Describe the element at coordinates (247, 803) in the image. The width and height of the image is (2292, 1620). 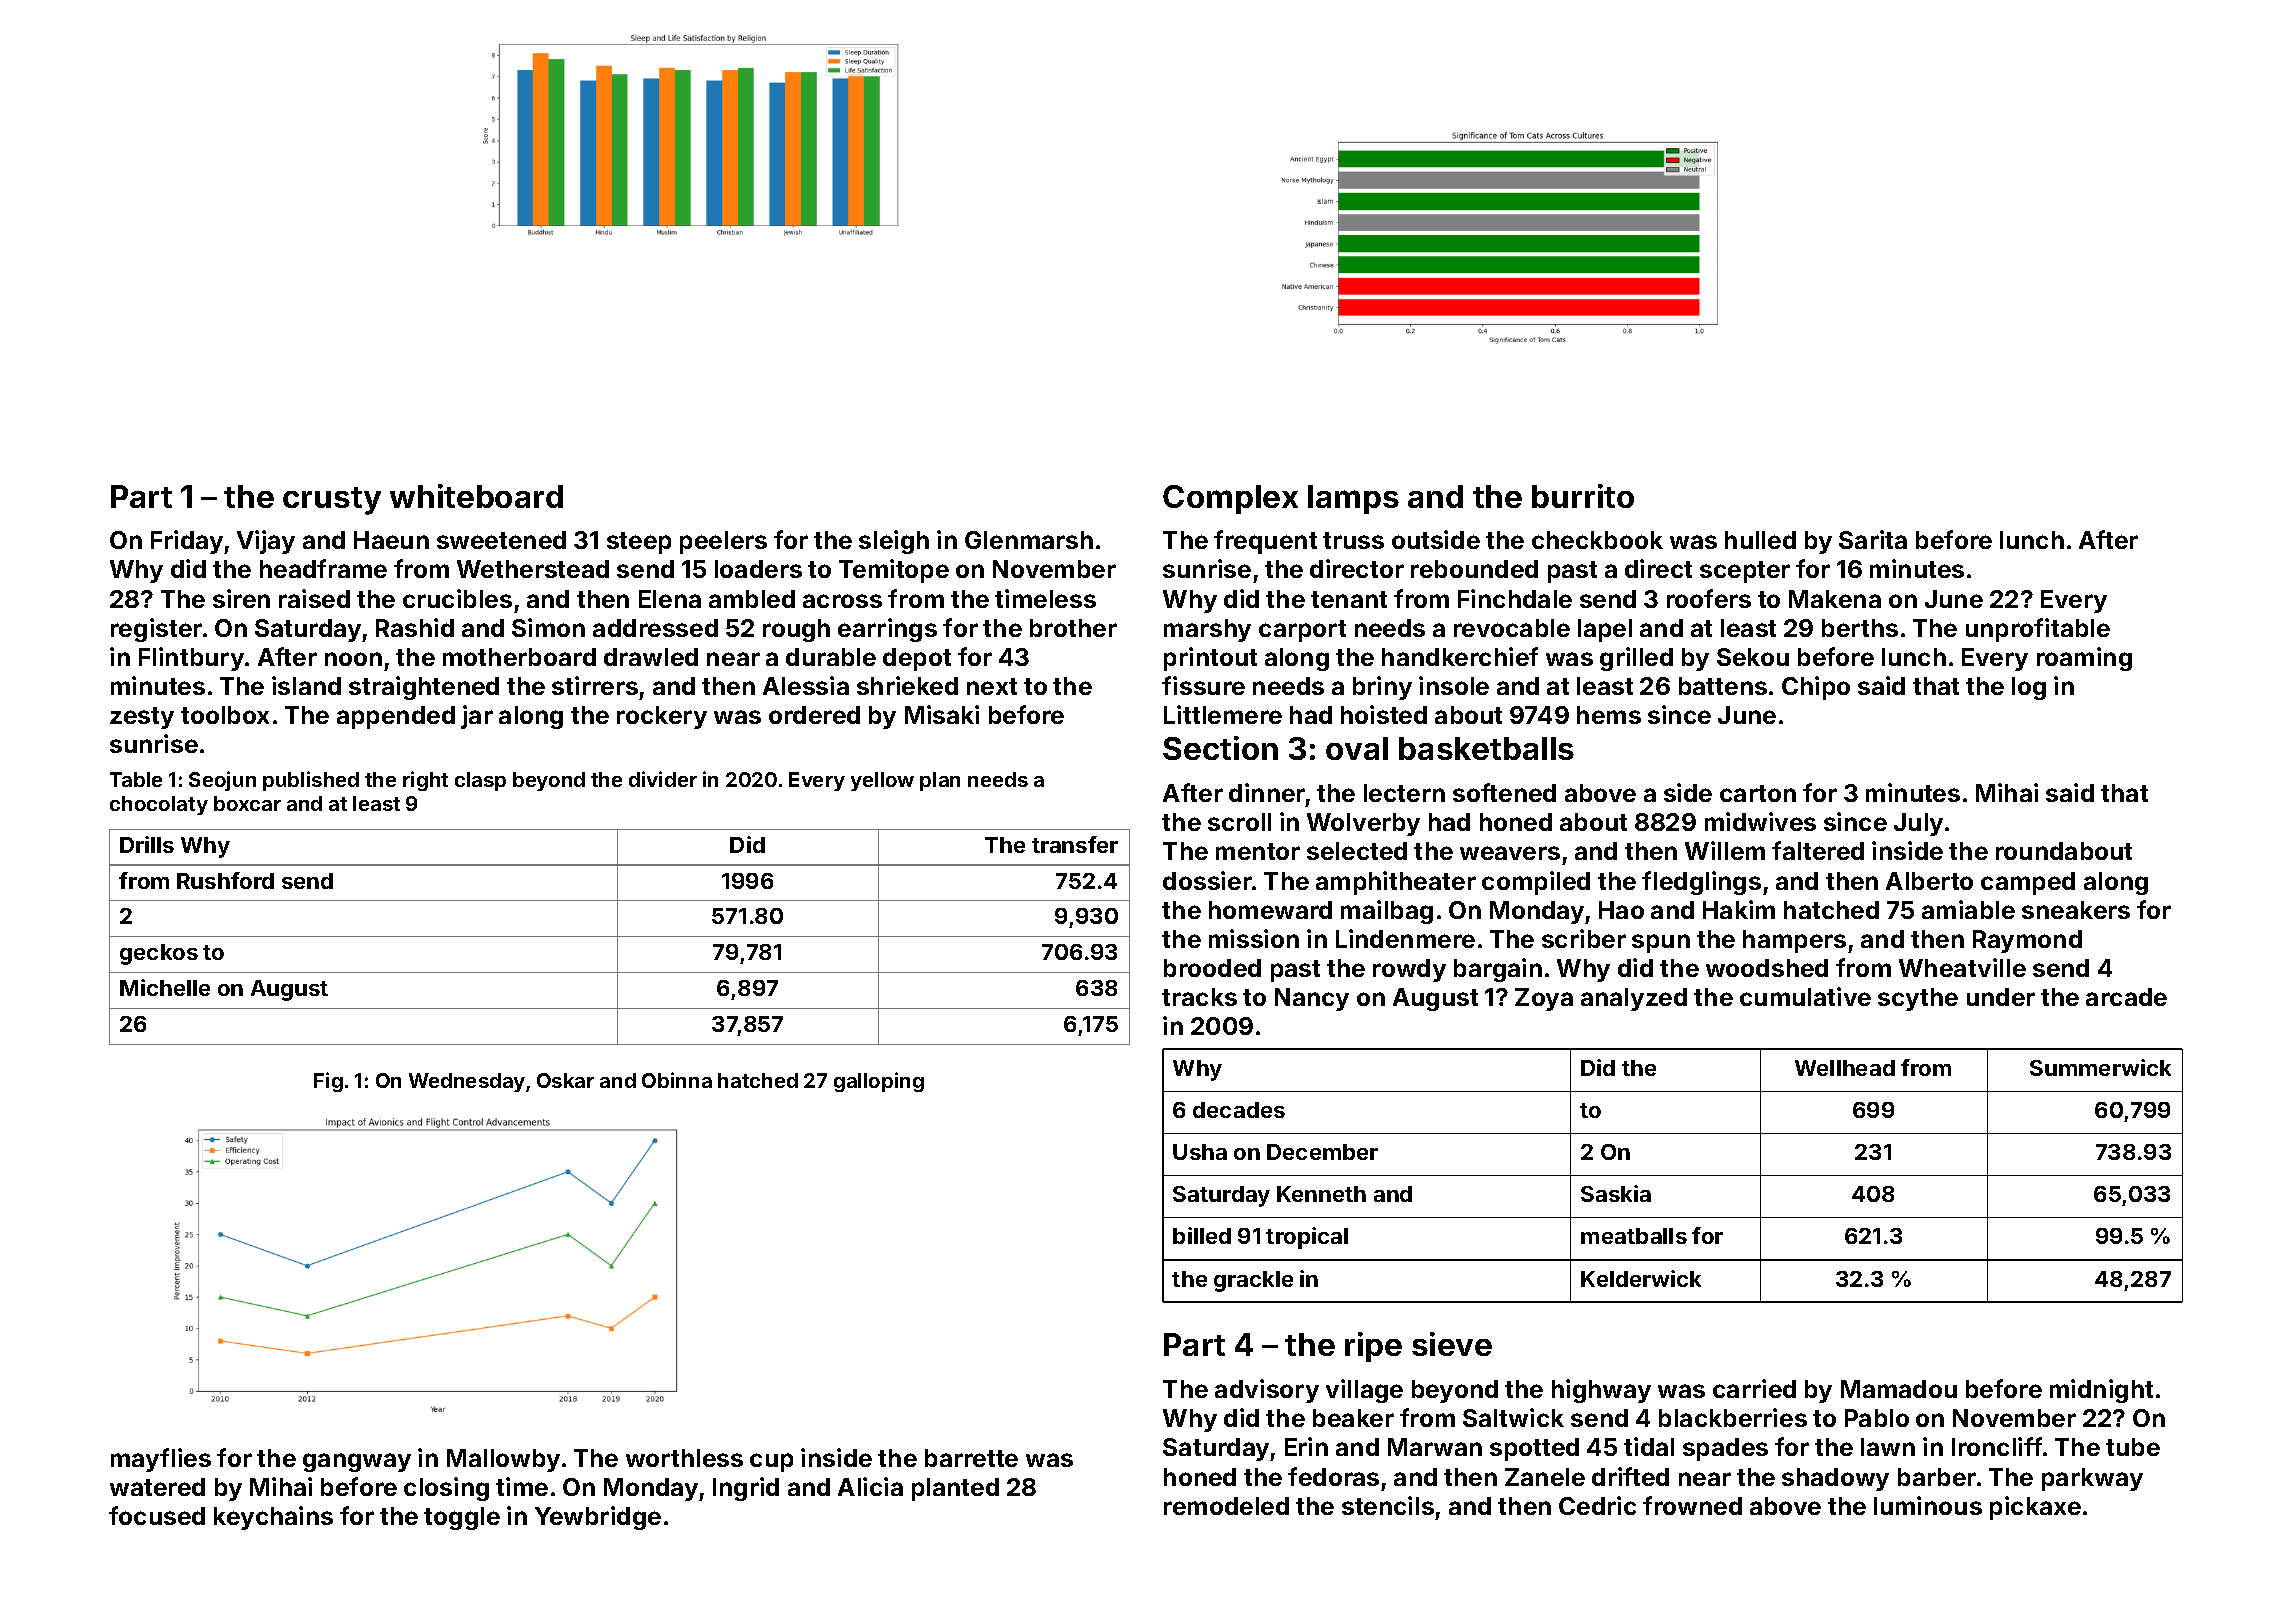
I see `boxcar` at that location.
